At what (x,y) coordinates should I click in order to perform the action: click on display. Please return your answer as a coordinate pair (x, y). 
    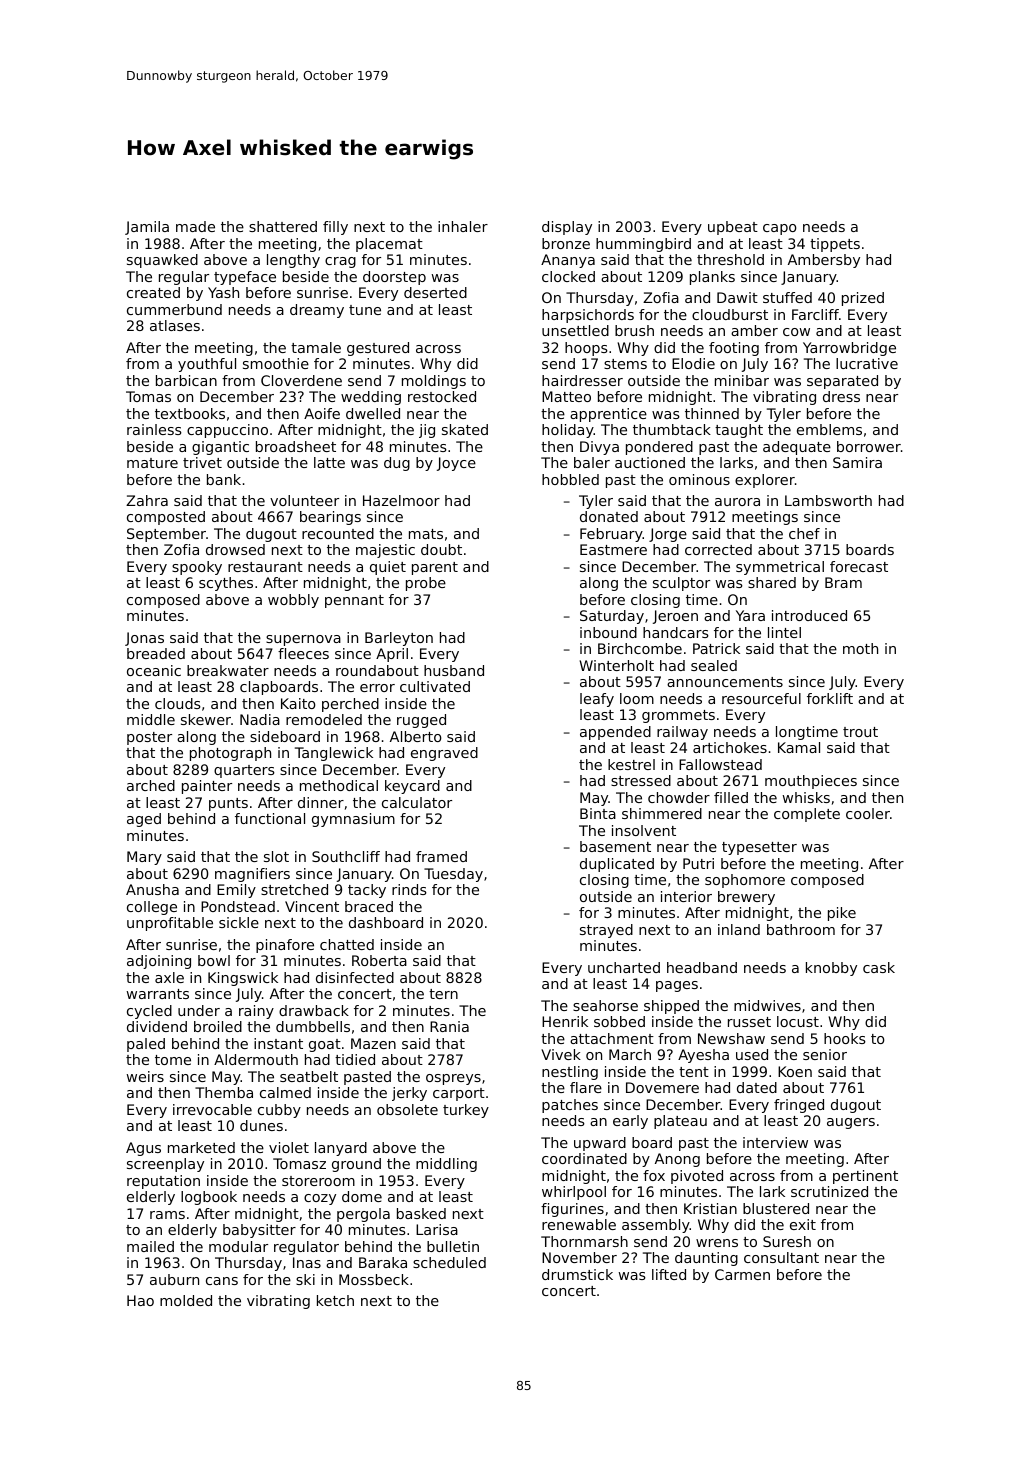
    Looking at the image, I should click on (567, 228).
